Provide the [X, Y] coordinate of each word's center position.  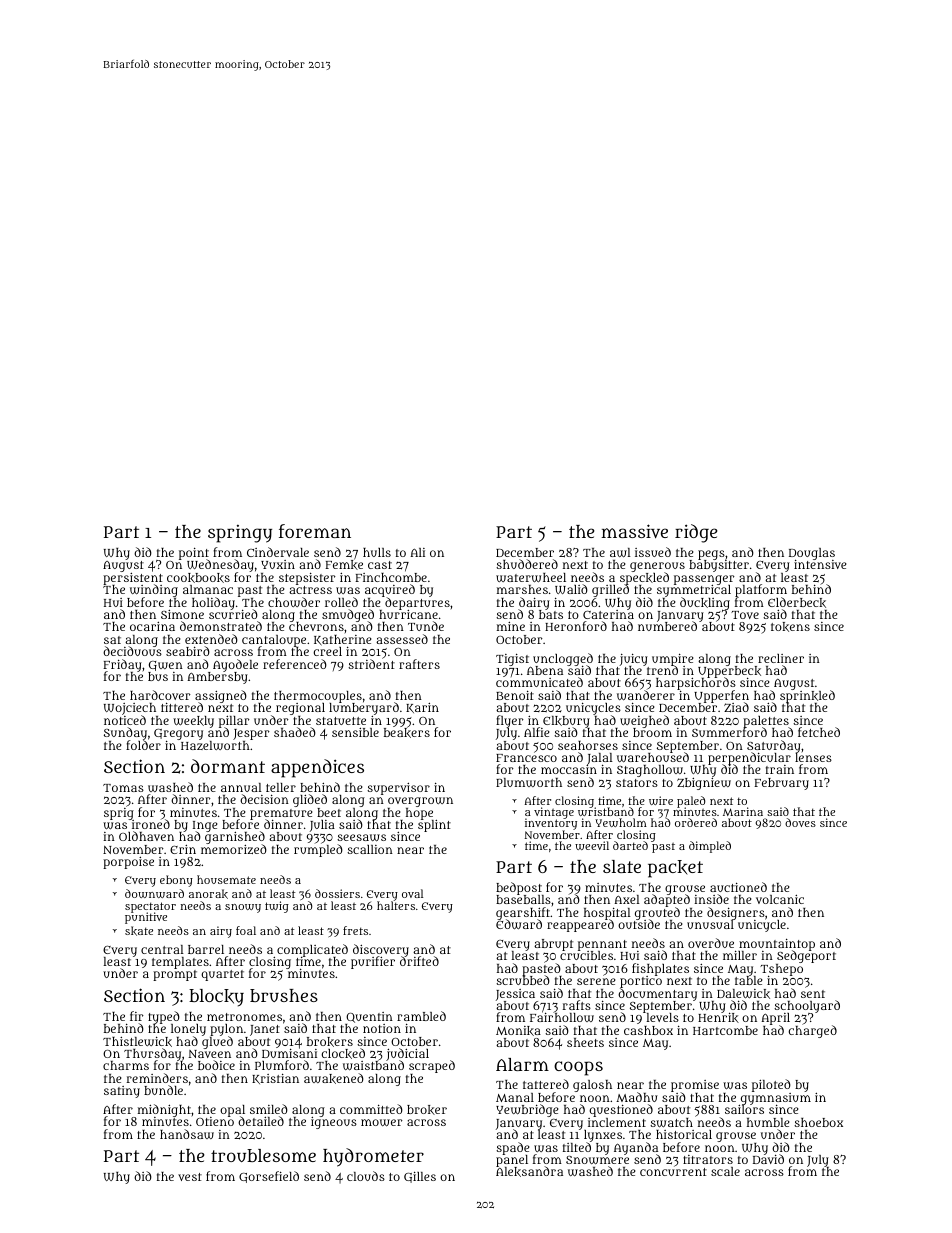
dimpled [710, 847]
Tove [745, 615]
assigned [221, 696]
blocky [216, 998]
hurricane [408, 614]
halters [396, 906]
